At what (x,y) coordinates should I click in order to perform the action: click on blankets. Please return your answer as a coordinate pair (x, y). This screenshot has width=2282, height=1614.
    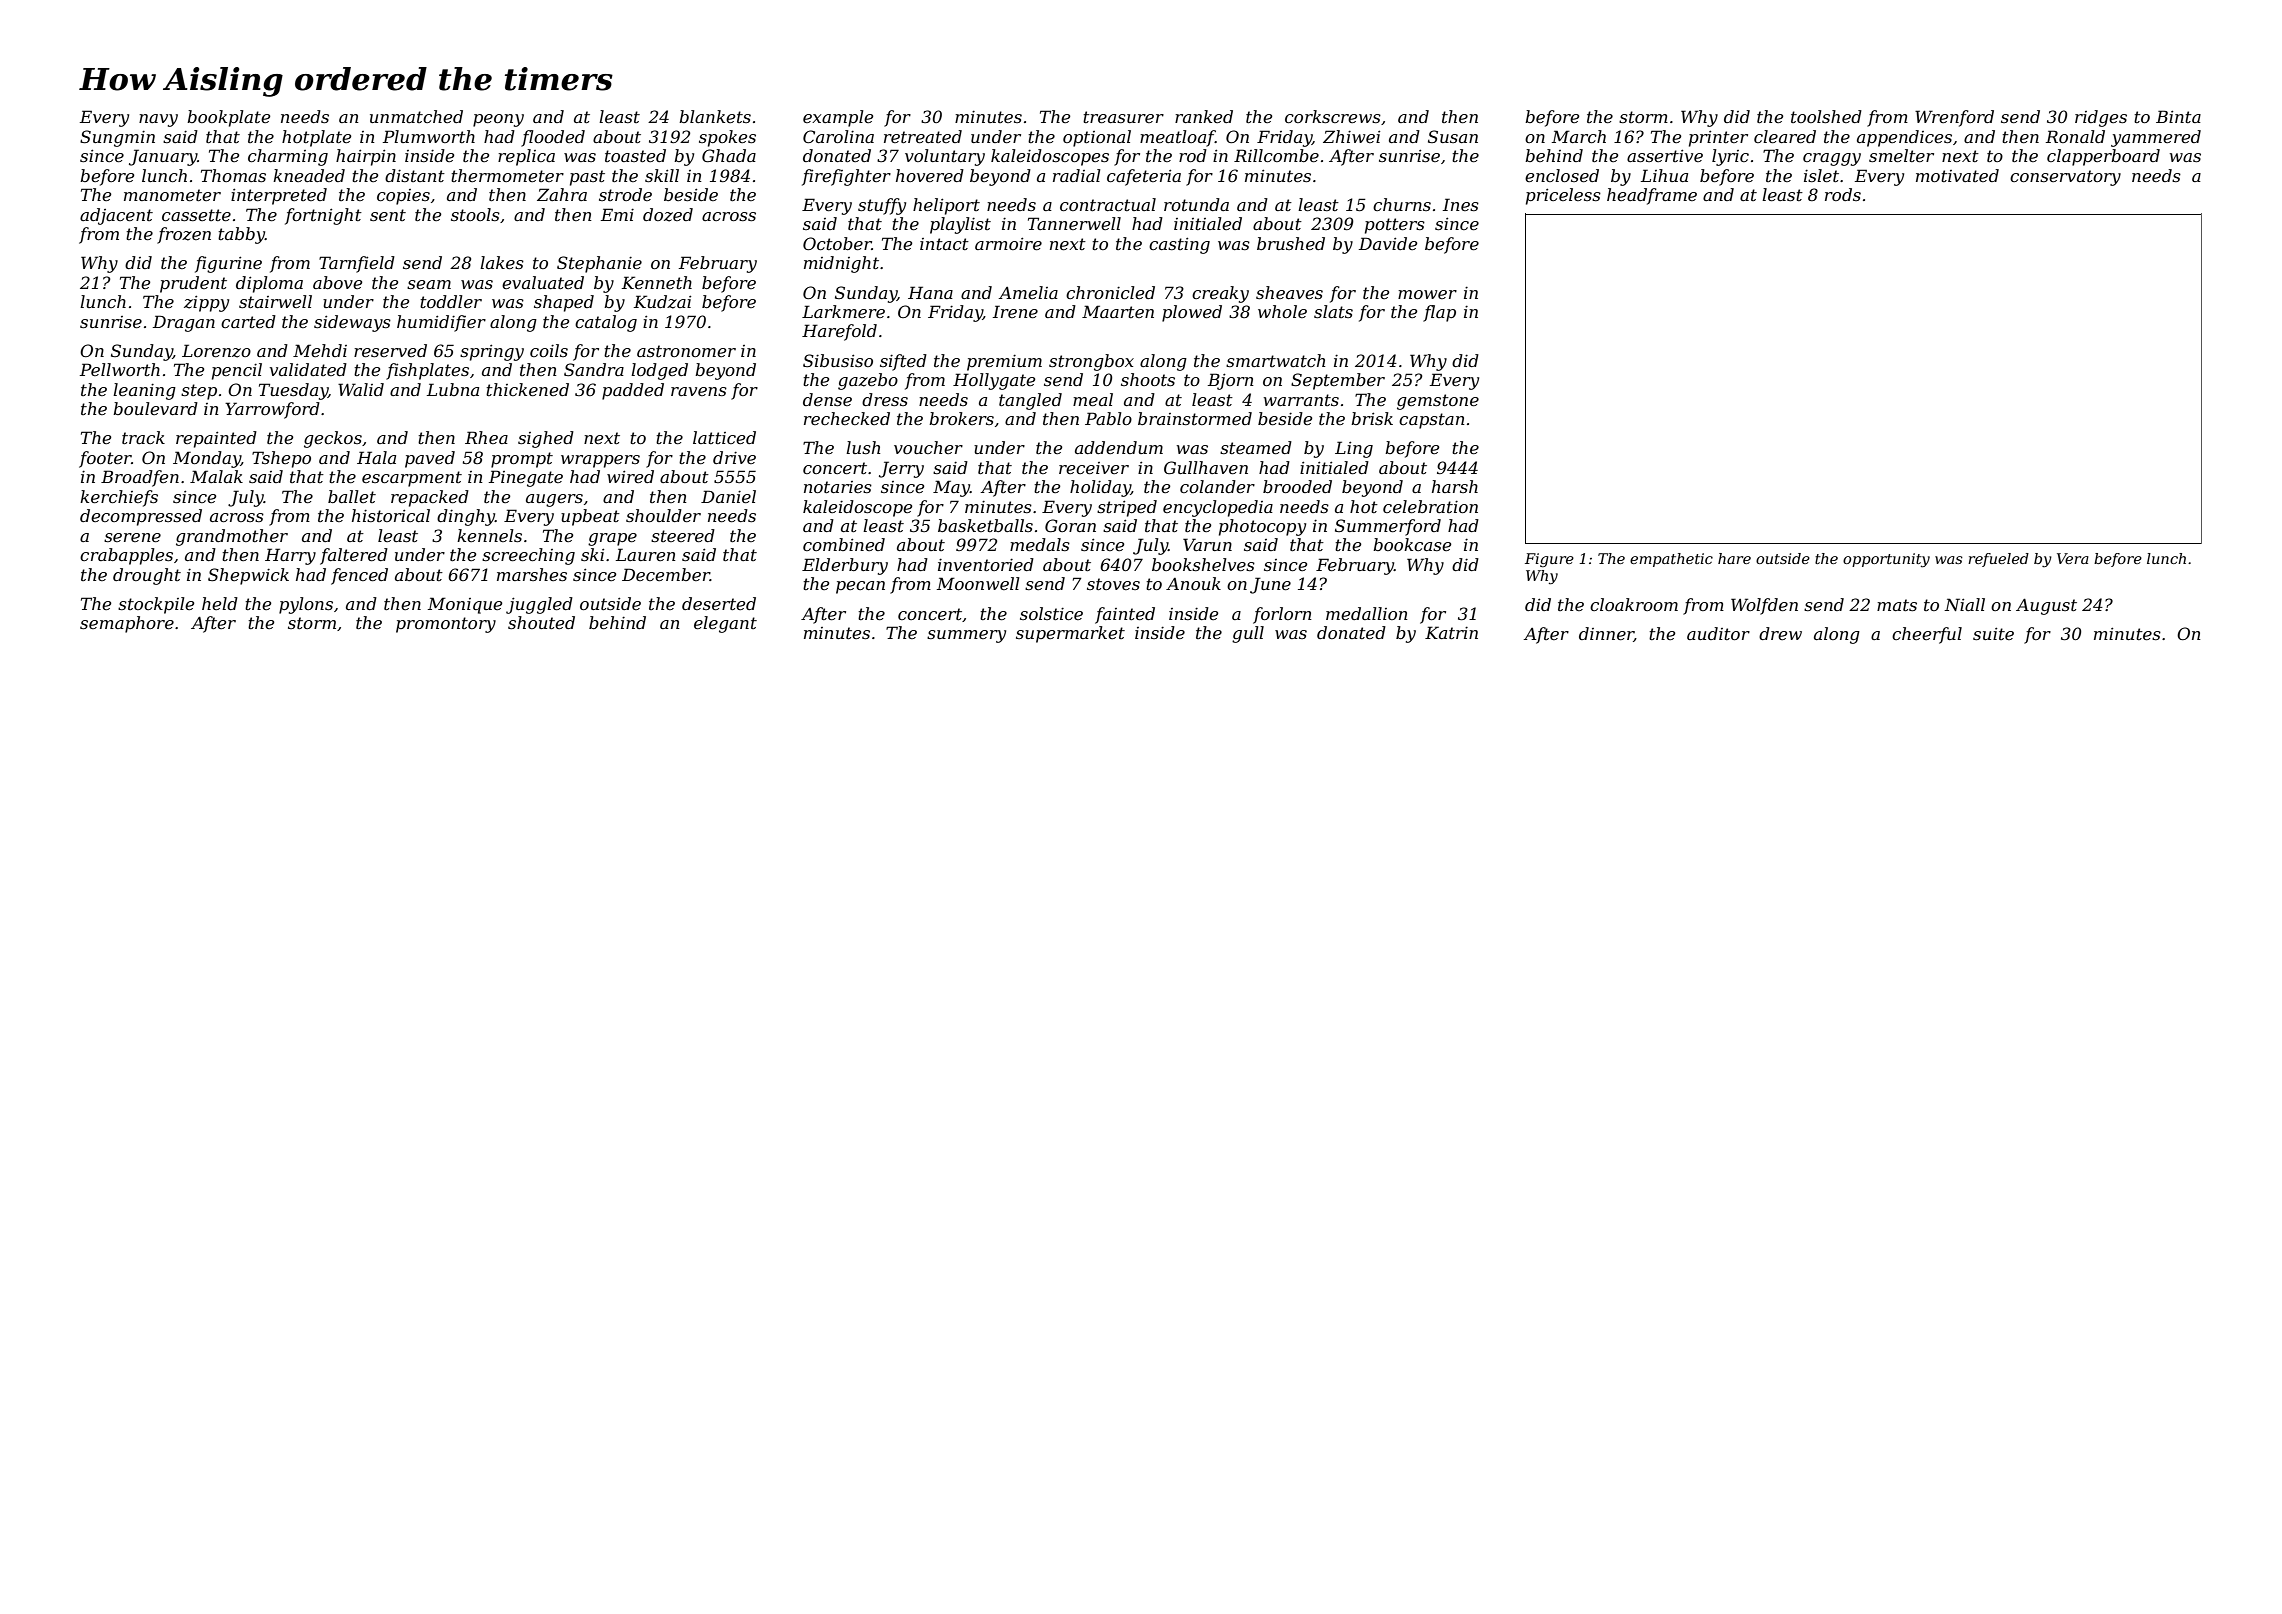
    Looking at the image, I should click on (715, 116).
